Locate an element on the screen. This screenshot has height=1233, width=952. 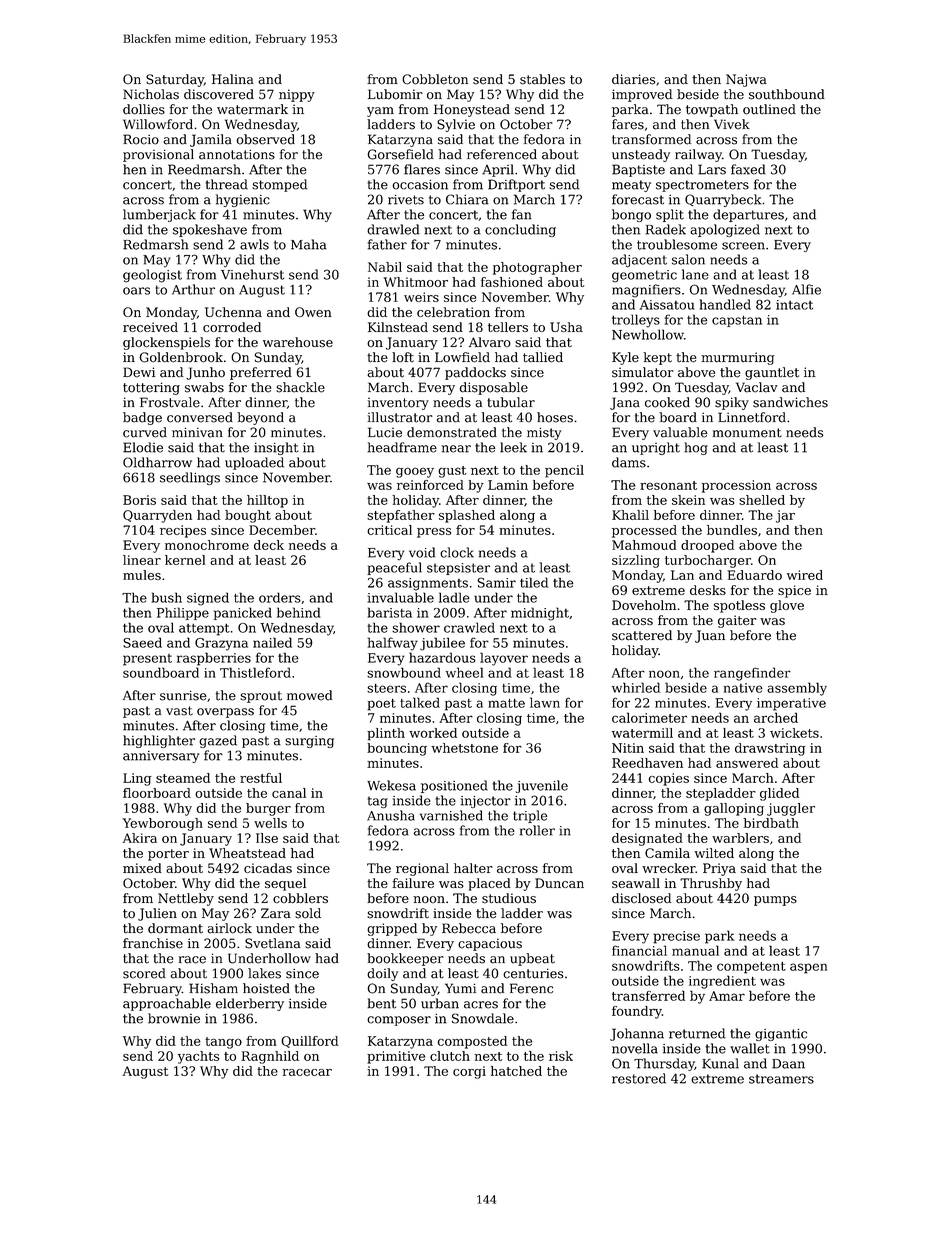
brownie is located at coordinates (174, 1018).
